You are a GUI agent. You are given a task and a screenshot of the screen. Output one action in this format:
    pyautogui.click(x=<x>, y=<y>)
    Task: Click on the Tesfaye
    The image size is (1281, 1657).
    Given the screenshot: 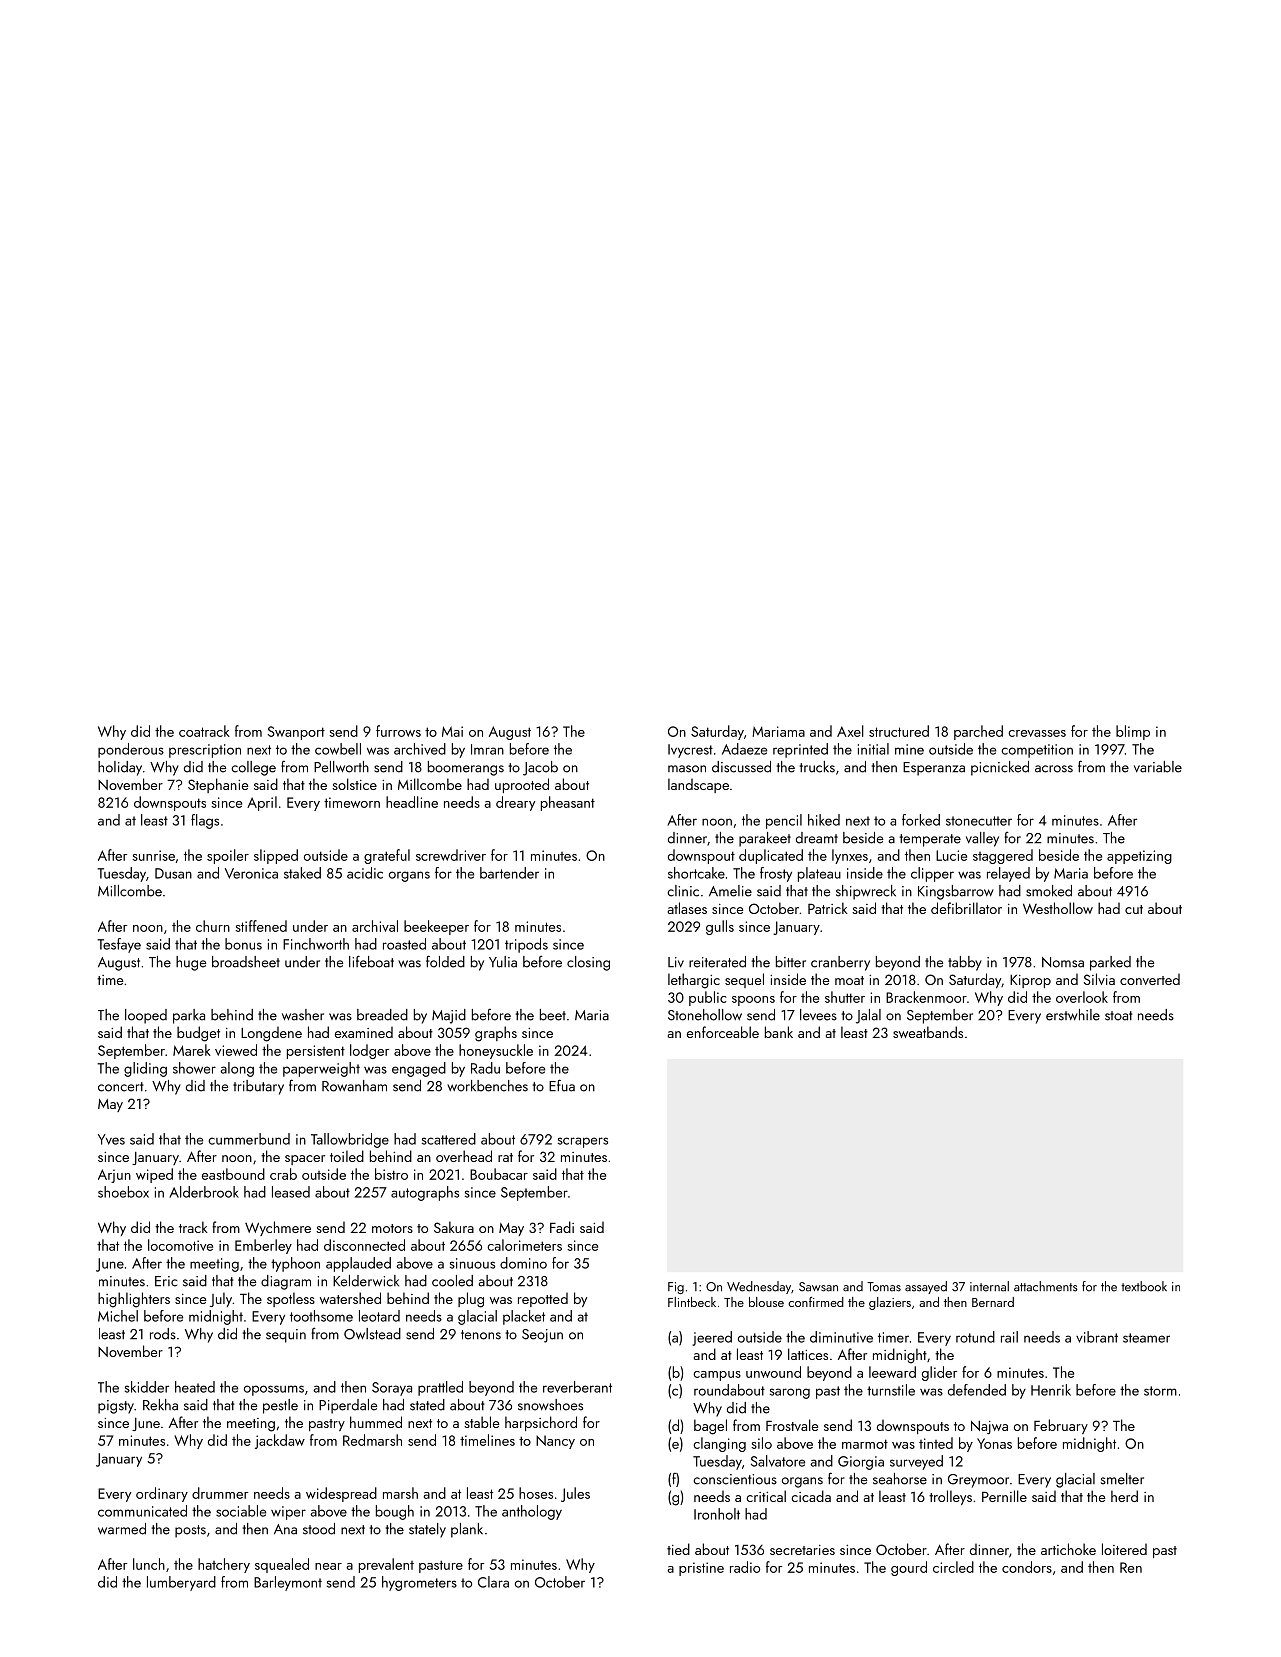 What is the action you would take?
    pyautogui.click(x=119, y=945)
